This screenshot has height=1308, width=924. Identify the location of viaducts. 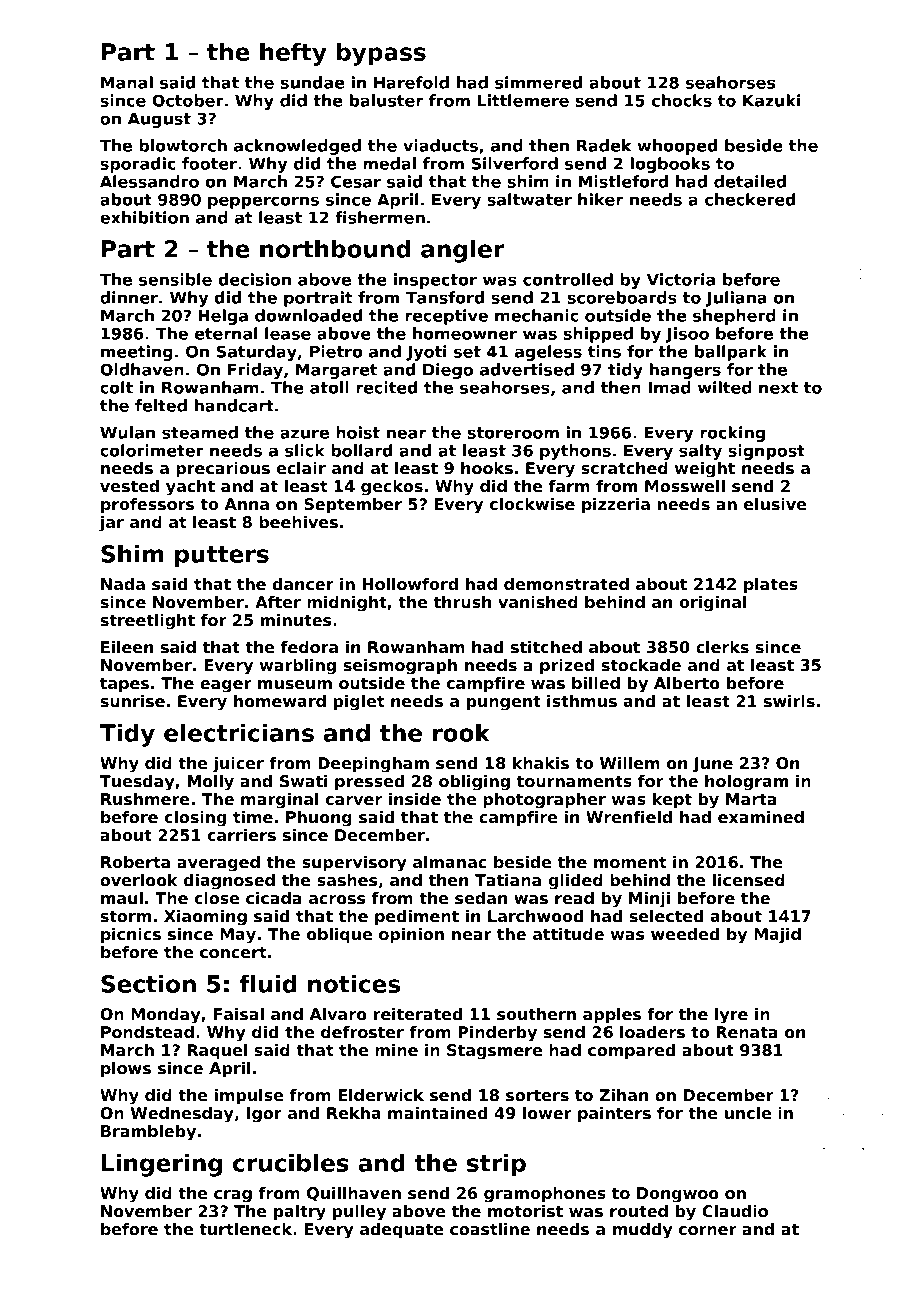
(440, 145).
